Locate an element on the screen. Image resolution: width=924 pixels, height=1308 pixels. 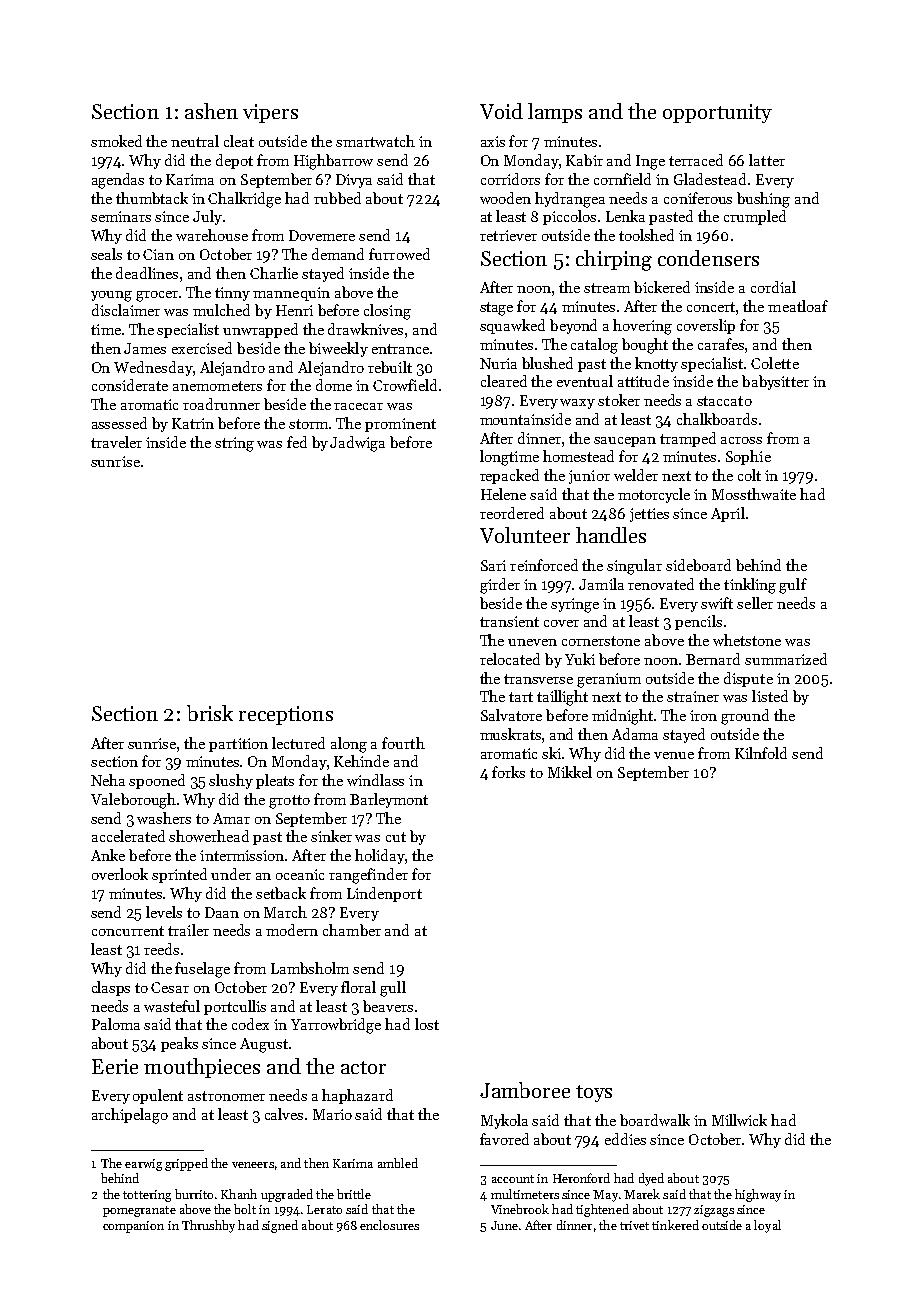
August is located at coordinates (264, 1045).
